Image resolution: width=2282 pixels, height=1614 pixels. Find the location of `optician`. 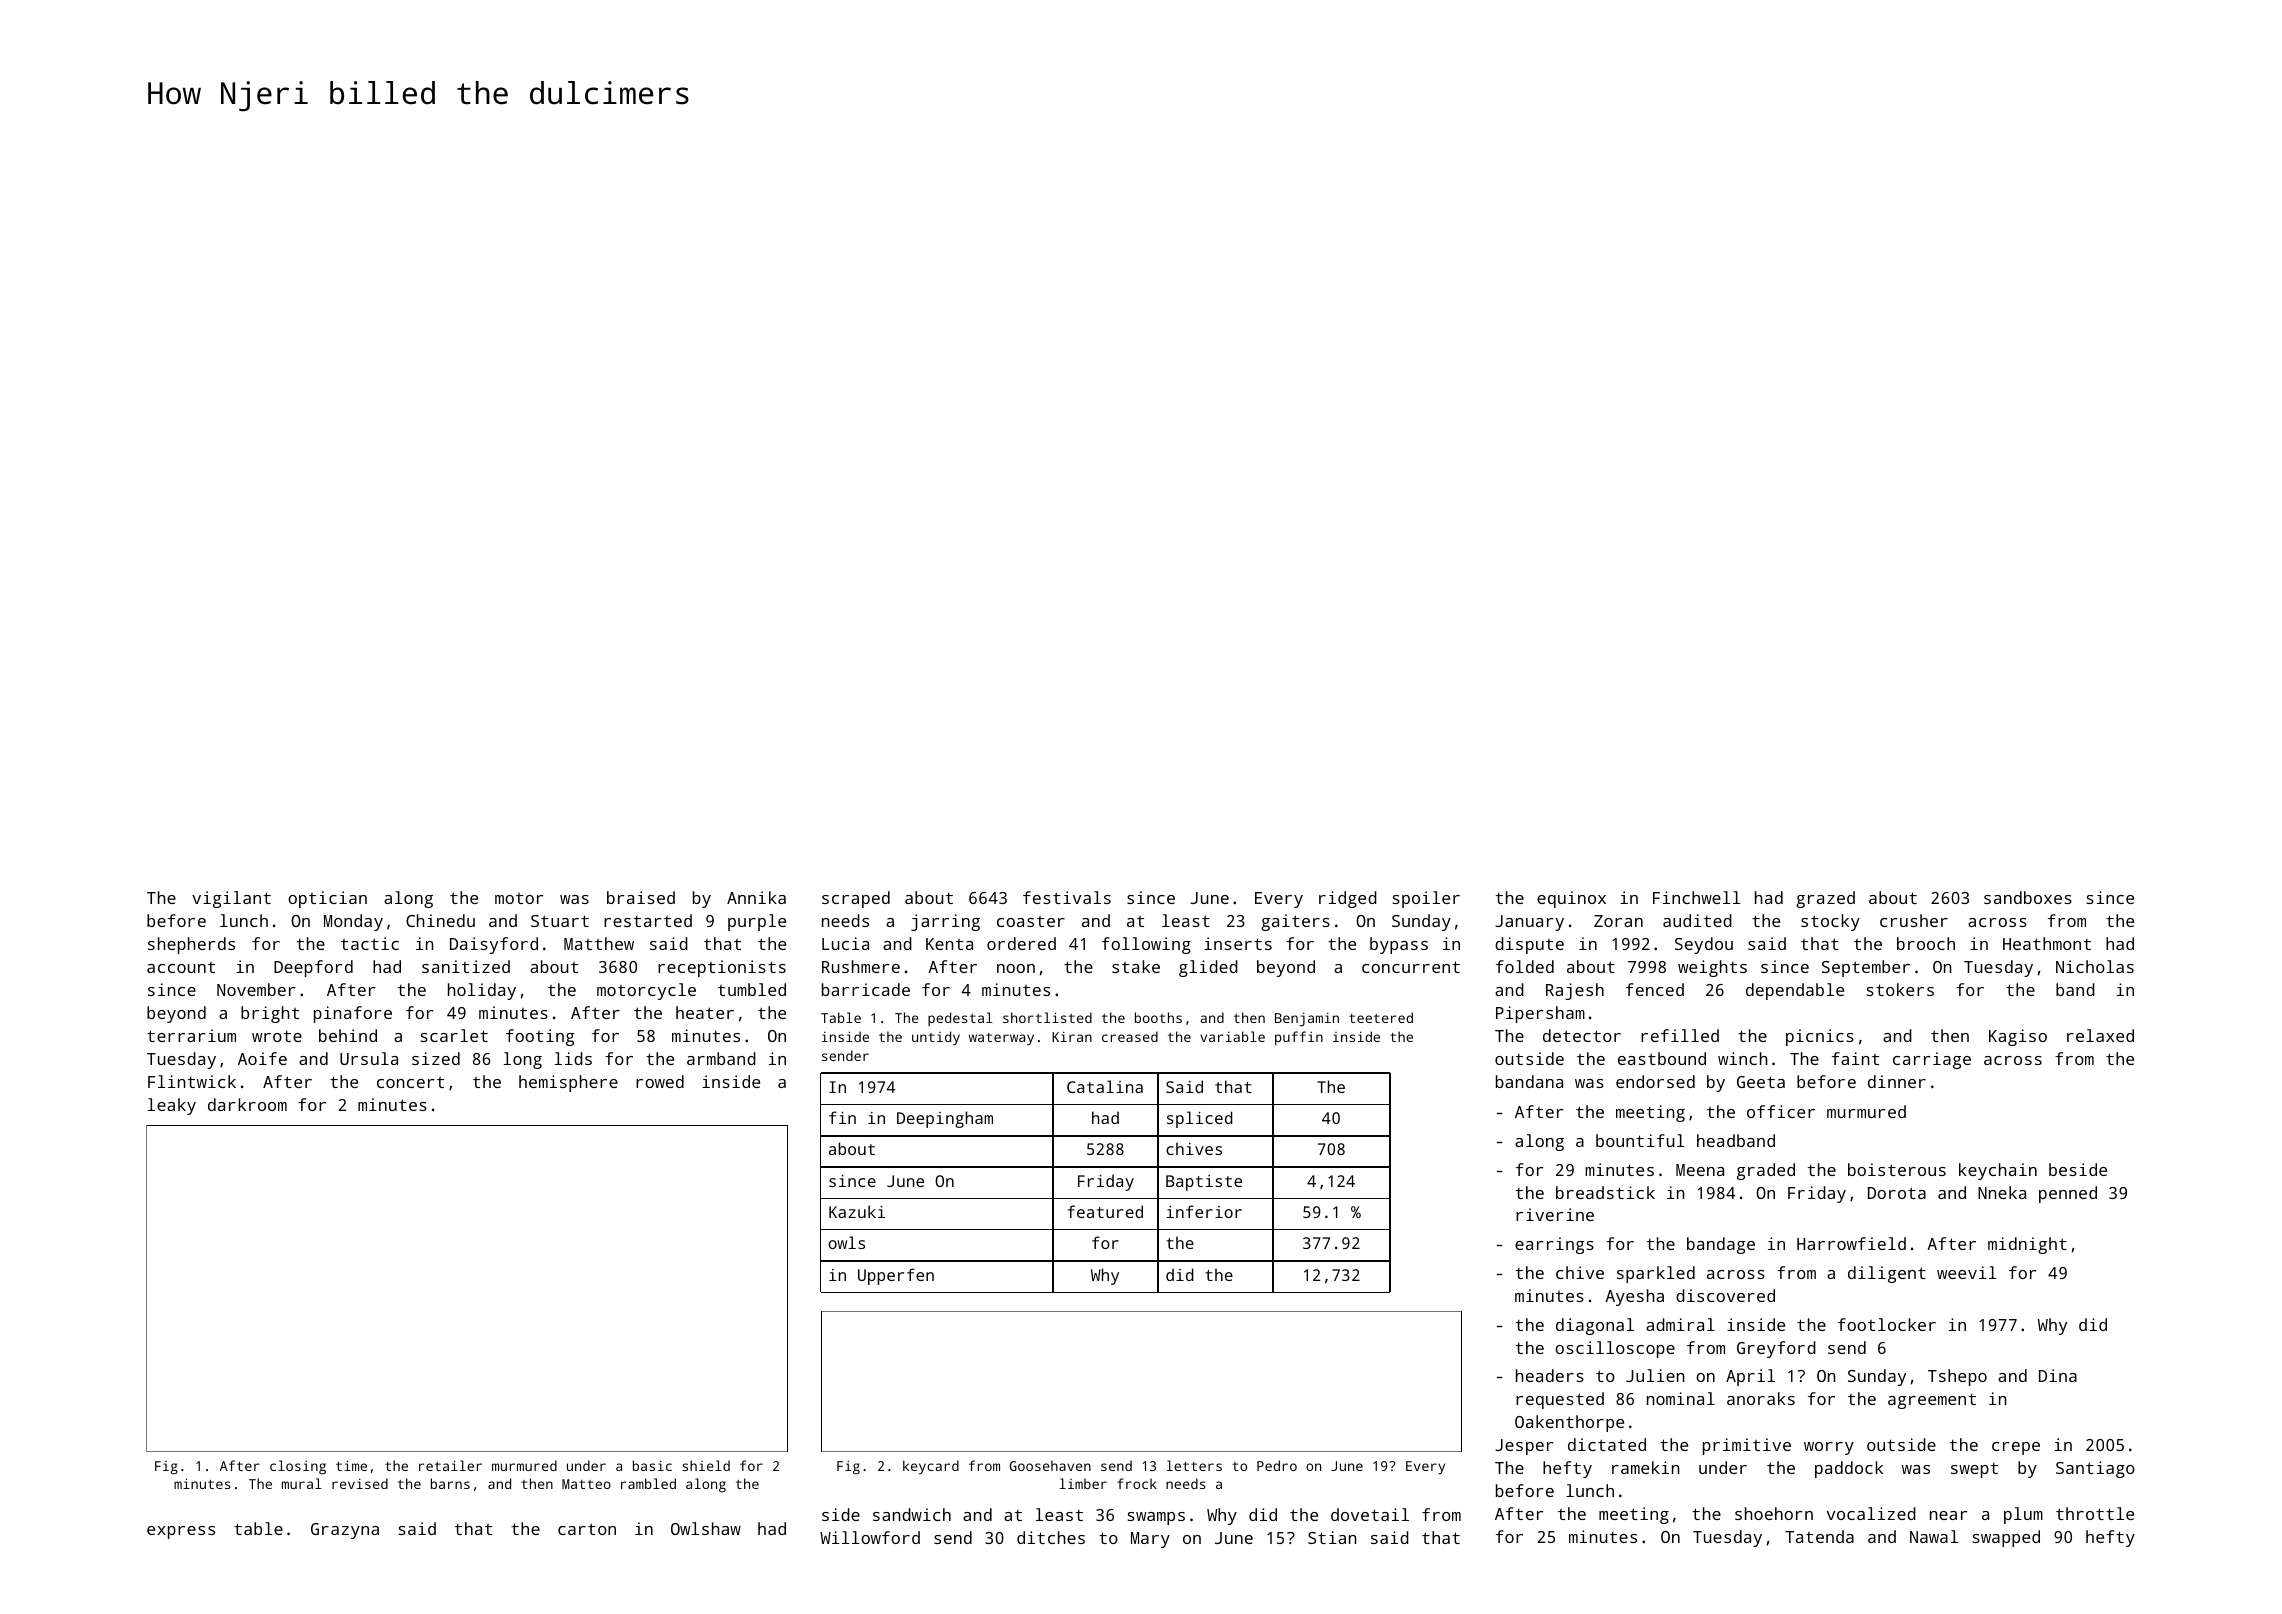

optician is located at coordinates (327, 899).
